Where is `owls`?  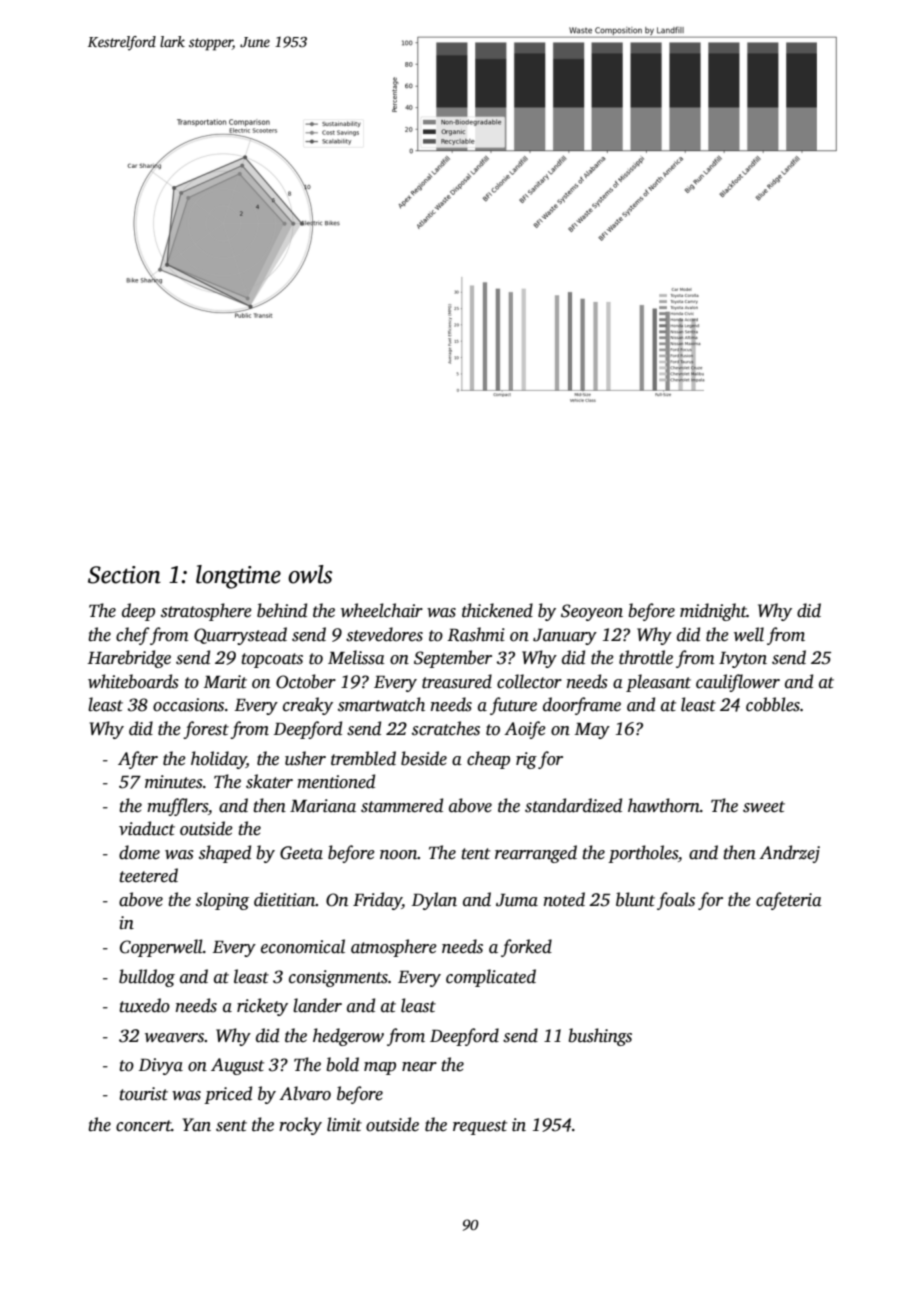 owls is located at coordinates (310, 574).
